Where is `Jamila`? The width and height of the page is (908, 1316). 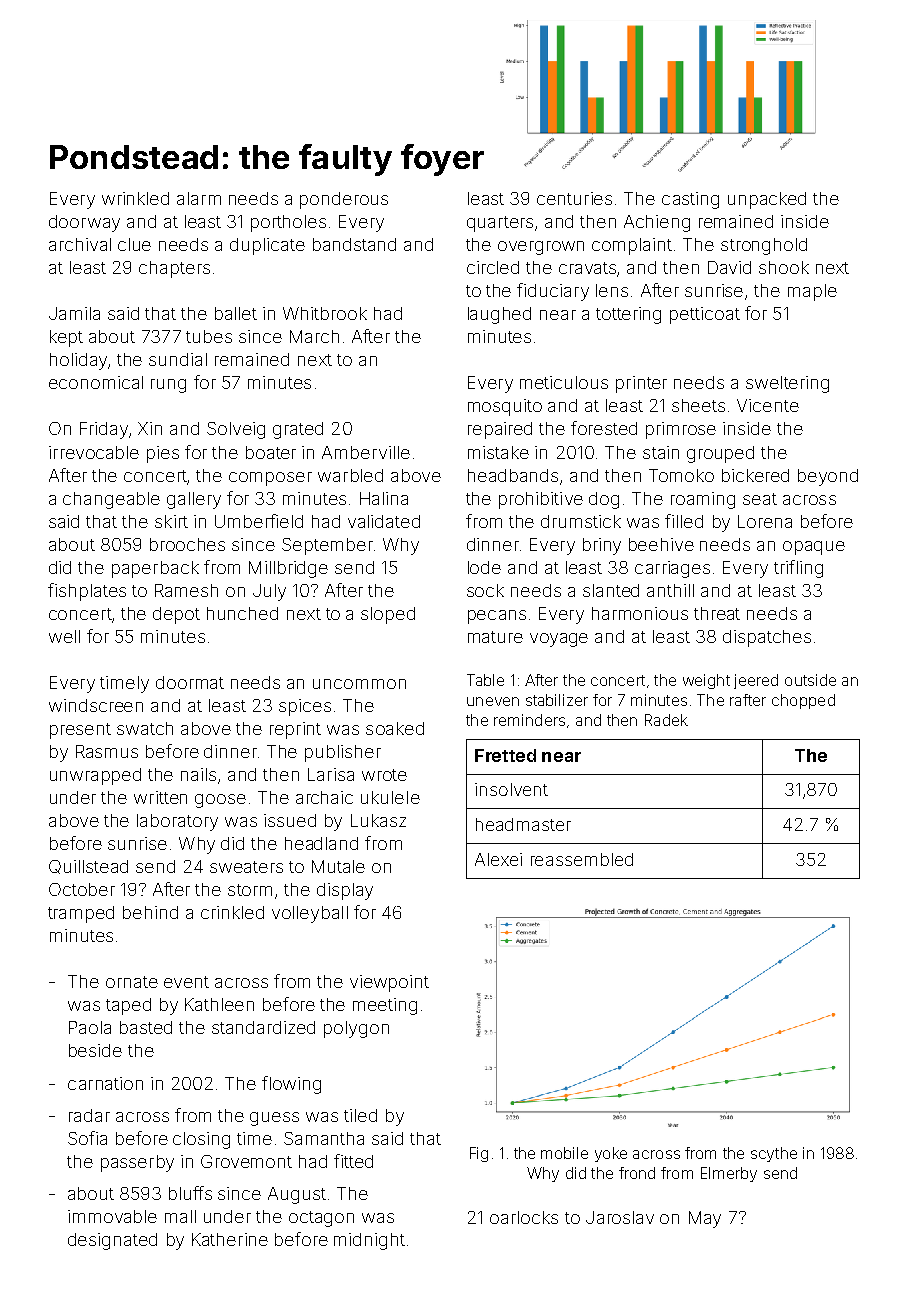
Jamila is located at coordinates (74, 313).
